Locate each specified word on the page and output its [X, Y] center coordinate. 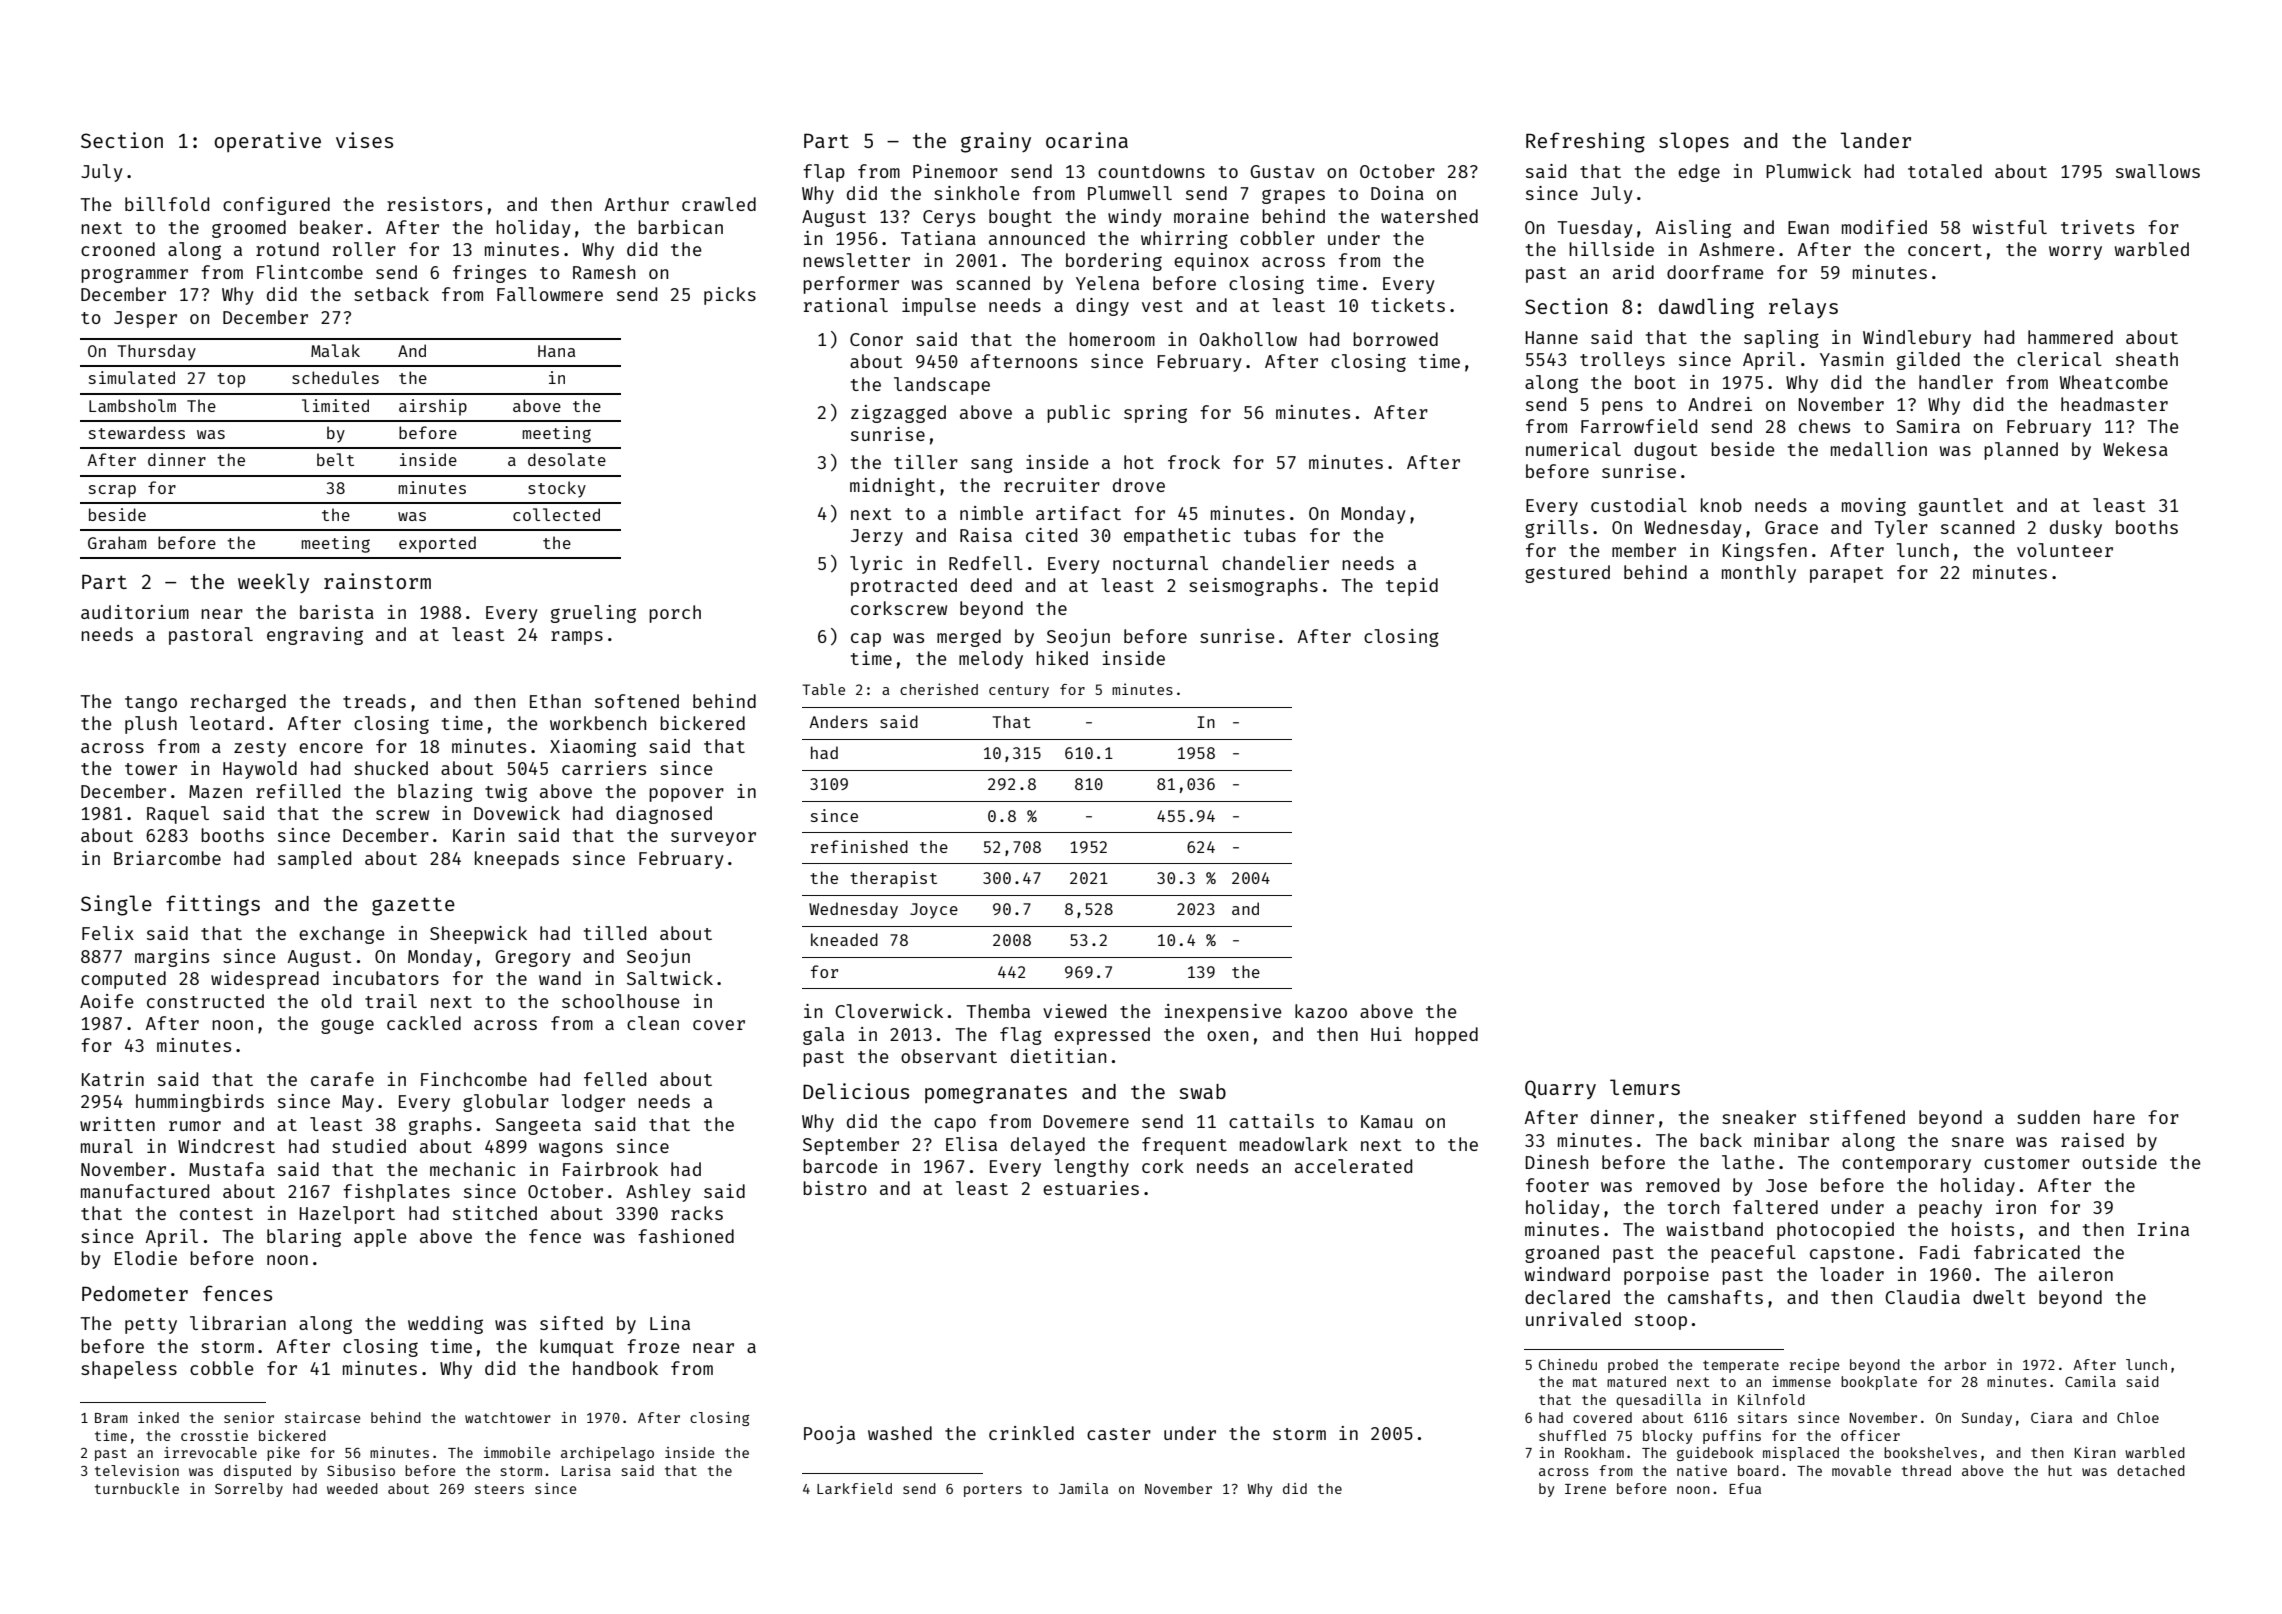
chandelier [1275, 563]
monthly [1759, 574]
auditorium [135, 612]
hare [2114, 1117]
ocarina [1087, 140]
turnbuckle [137, 1488]
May [358, 1103]
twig [506, 793]
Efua [1745, 1488]
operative [267, 142]
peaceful [1753, 1254]
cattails [1271, 1121]
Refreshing [1585, 142]
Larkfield [854, 1488]
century [1019, 691]
